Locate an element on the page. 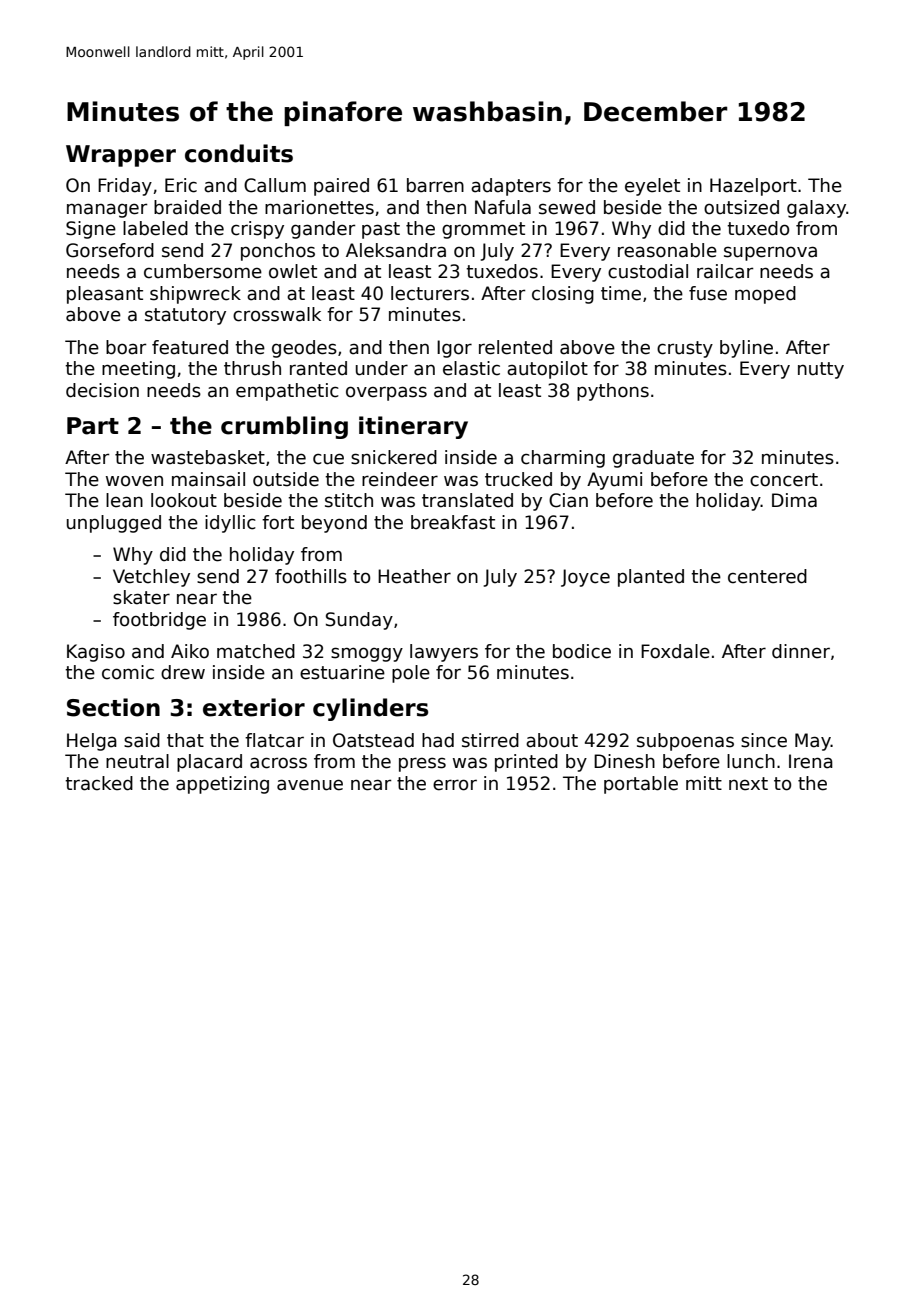 The image size is (924, 1308). Nafula is located at coordinates (503, 207).
